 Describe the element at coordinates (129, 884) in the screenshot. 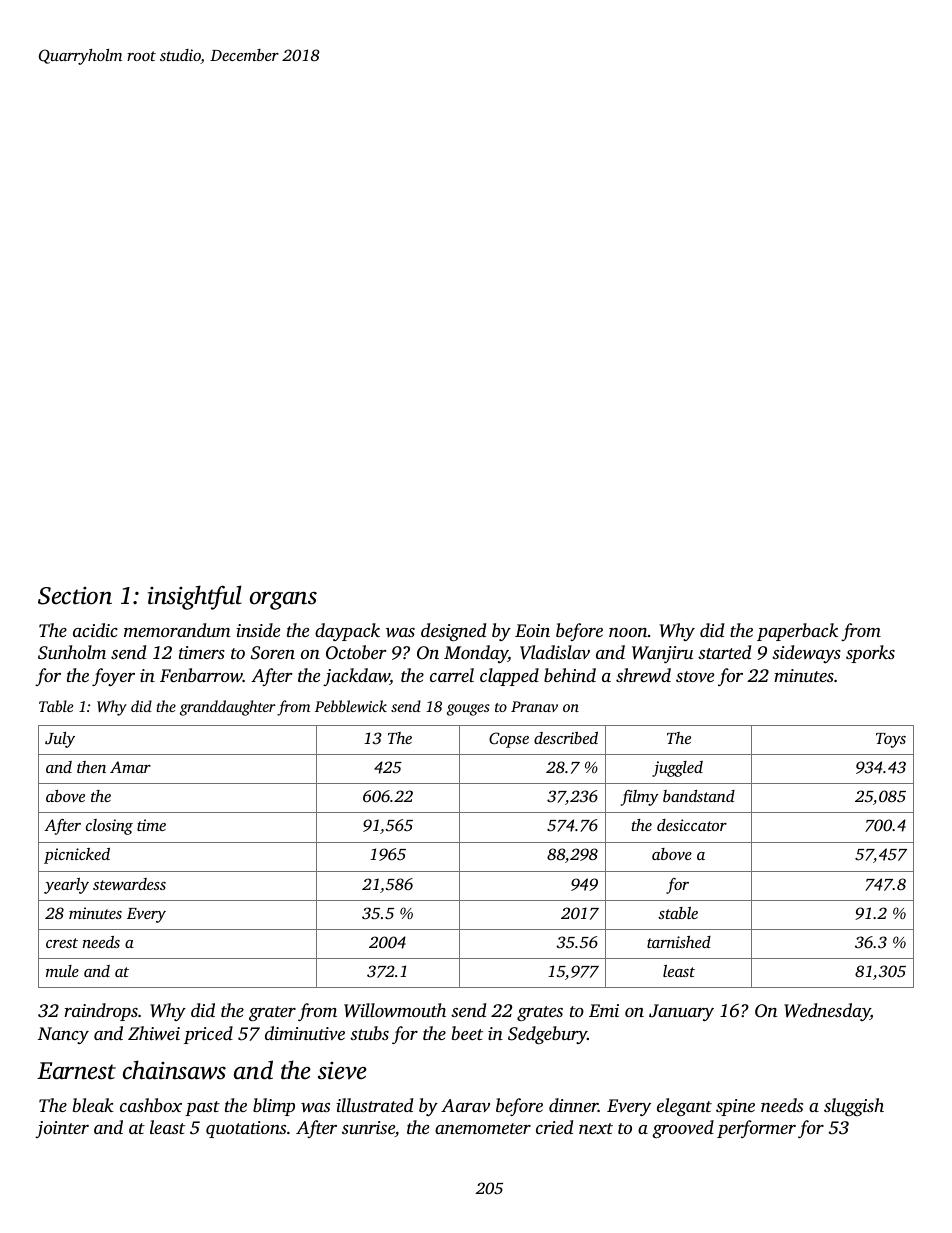

I see `stewardess` at that location.
